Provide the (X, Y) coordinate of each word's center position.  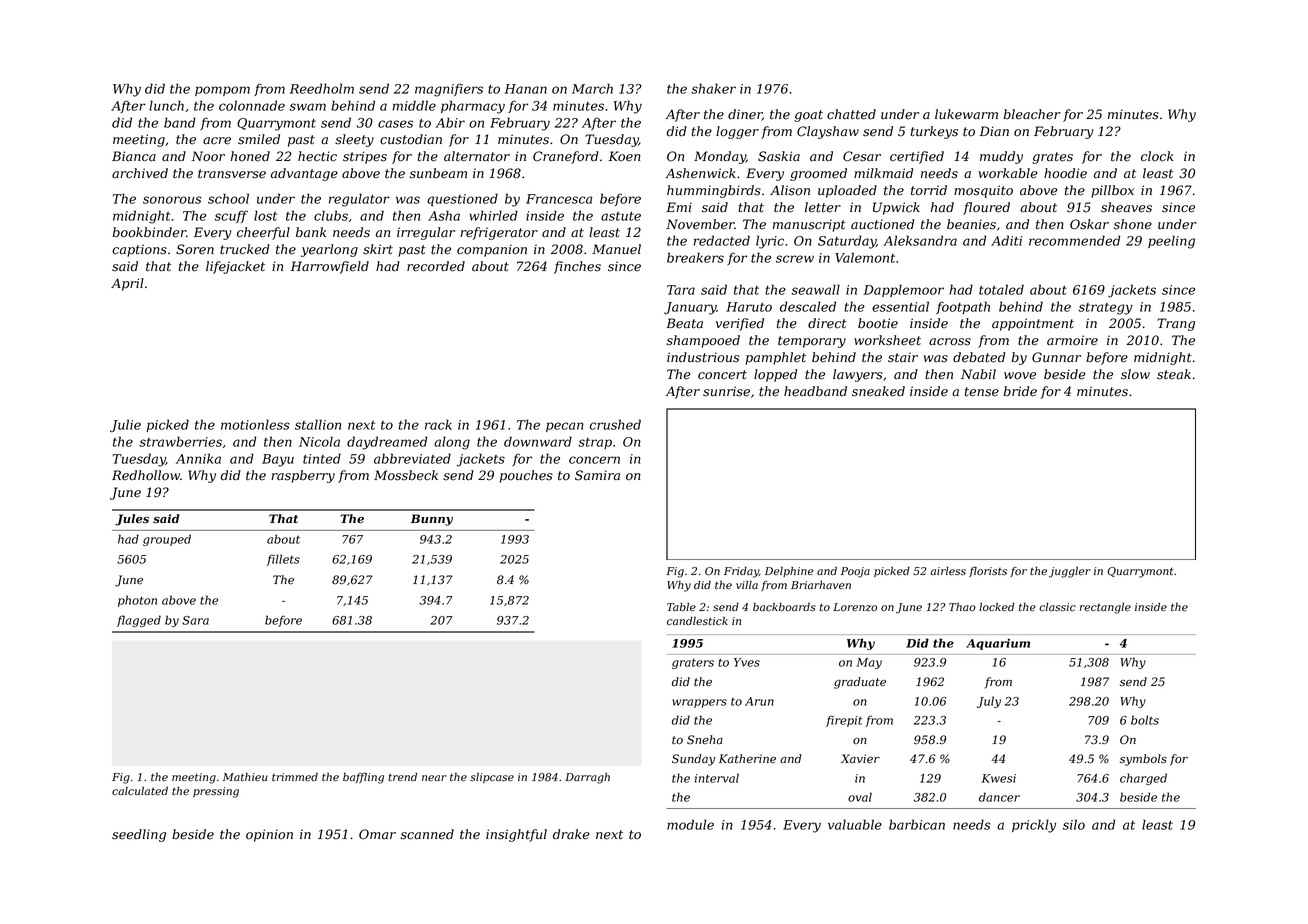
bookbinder (149, 232)
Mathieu (245, 777)
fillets (283, 560)
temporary (812, 342)
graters (693, 664)
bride (1020, 391)
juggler (1070, 572)
